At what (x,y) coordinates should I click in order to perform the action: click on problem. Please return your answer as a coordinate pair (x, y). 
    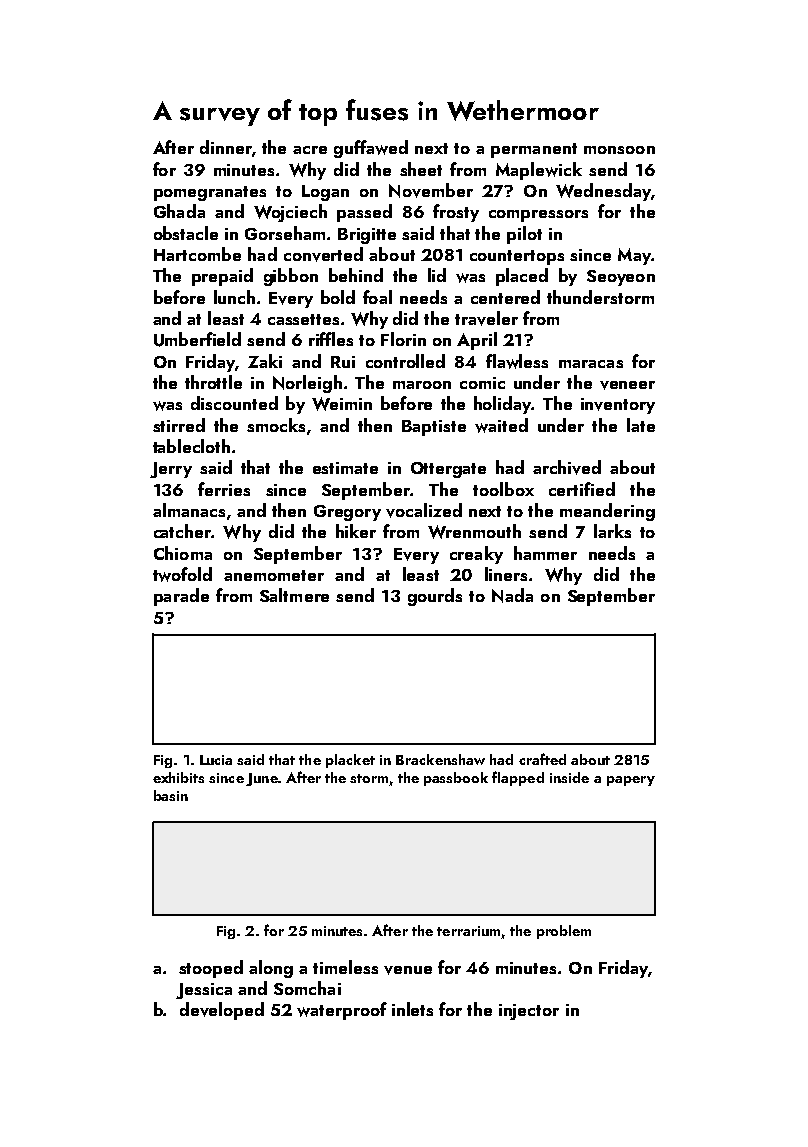
    Looking at the image, I should click on (564, 932).
